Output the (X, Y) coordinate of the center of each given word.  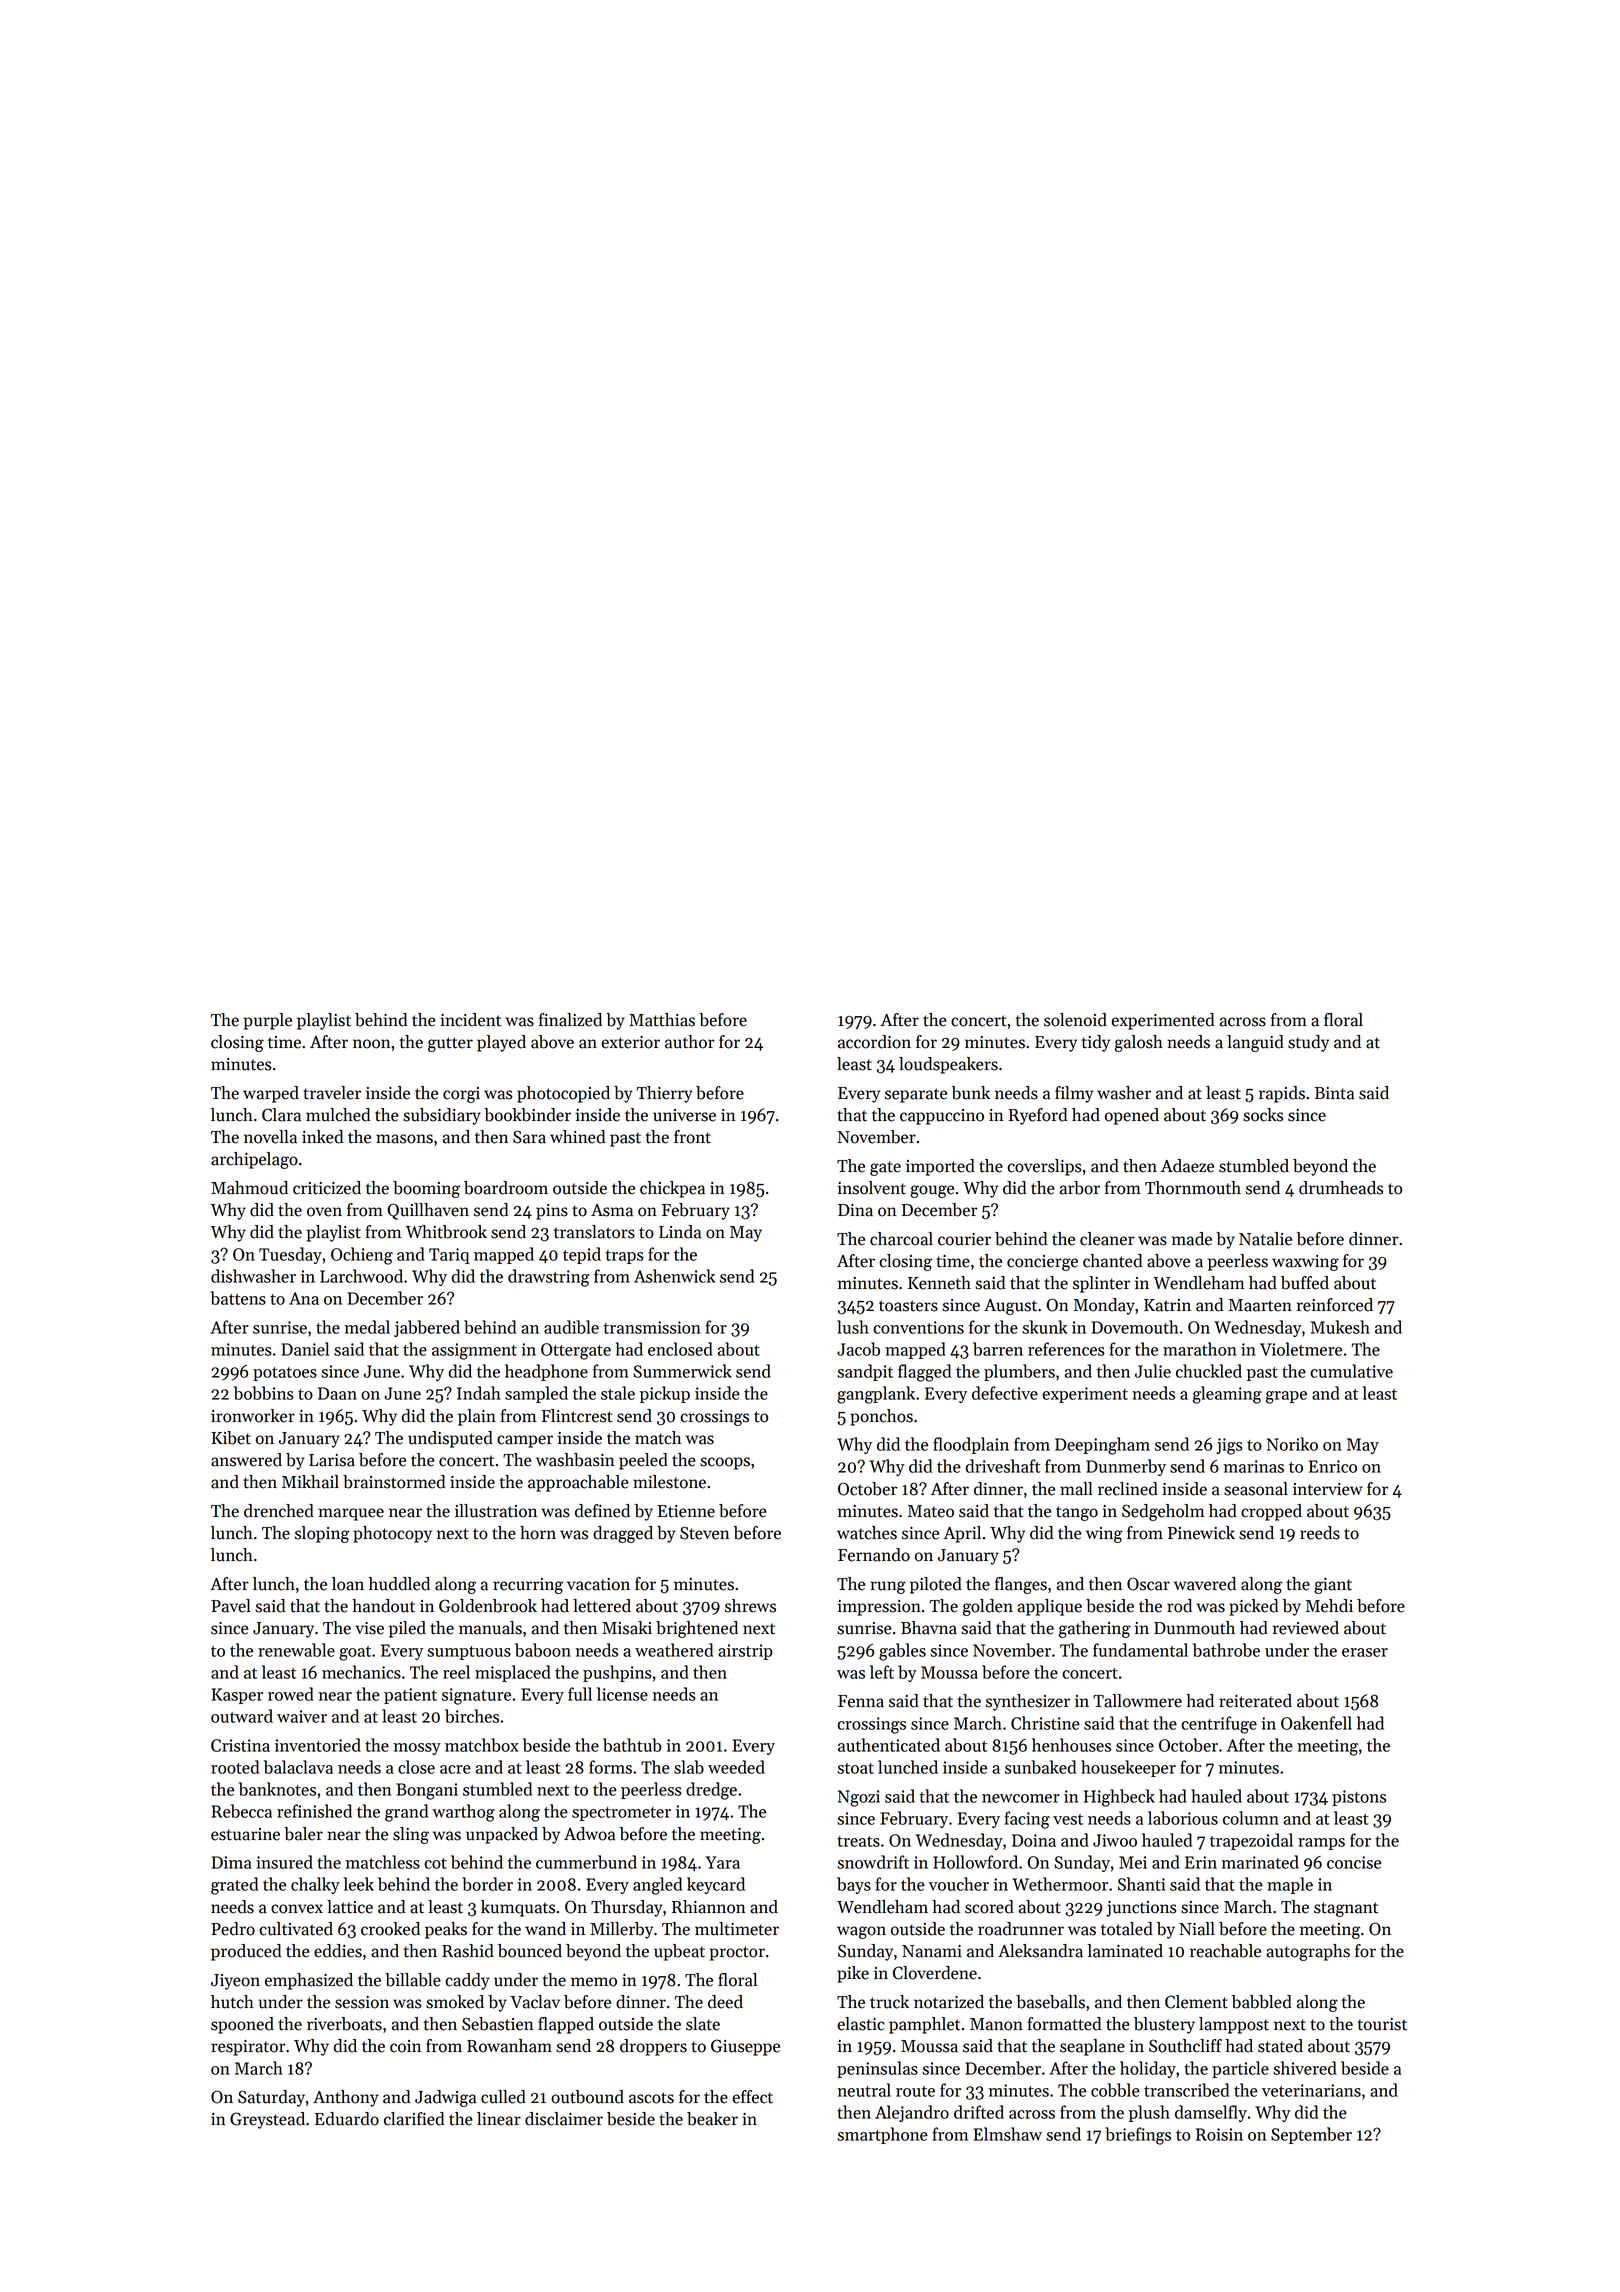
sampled (536, 1394)
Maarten (1260, 1305)
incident (470, 1020)
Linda (680, 1232)
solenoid (1075, 1020)
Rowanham (509, 2046)
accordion (874, 1042)
